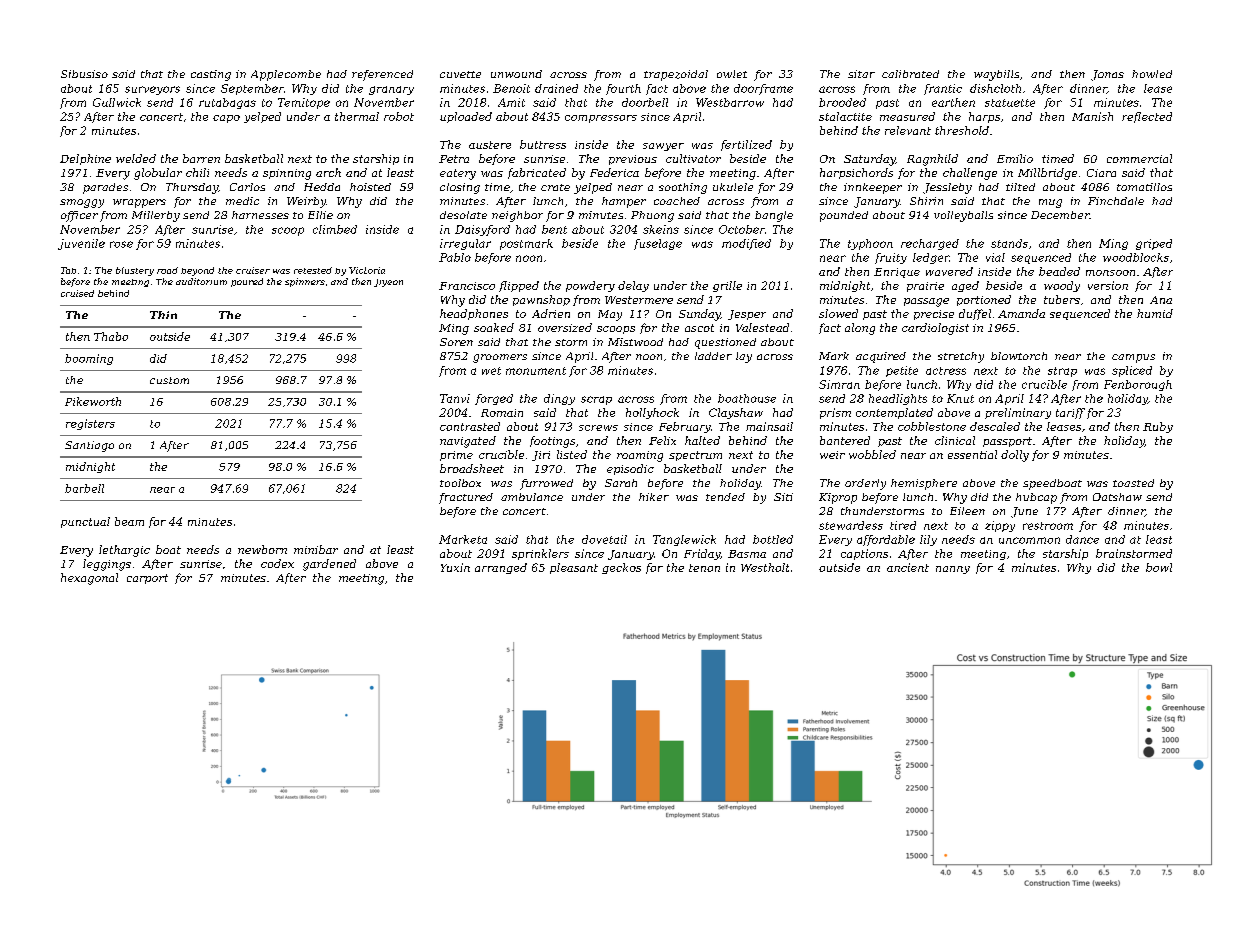 The width and height of the screenshot is (1233, 952). I want to click on Carlos, so click(247, 187).
